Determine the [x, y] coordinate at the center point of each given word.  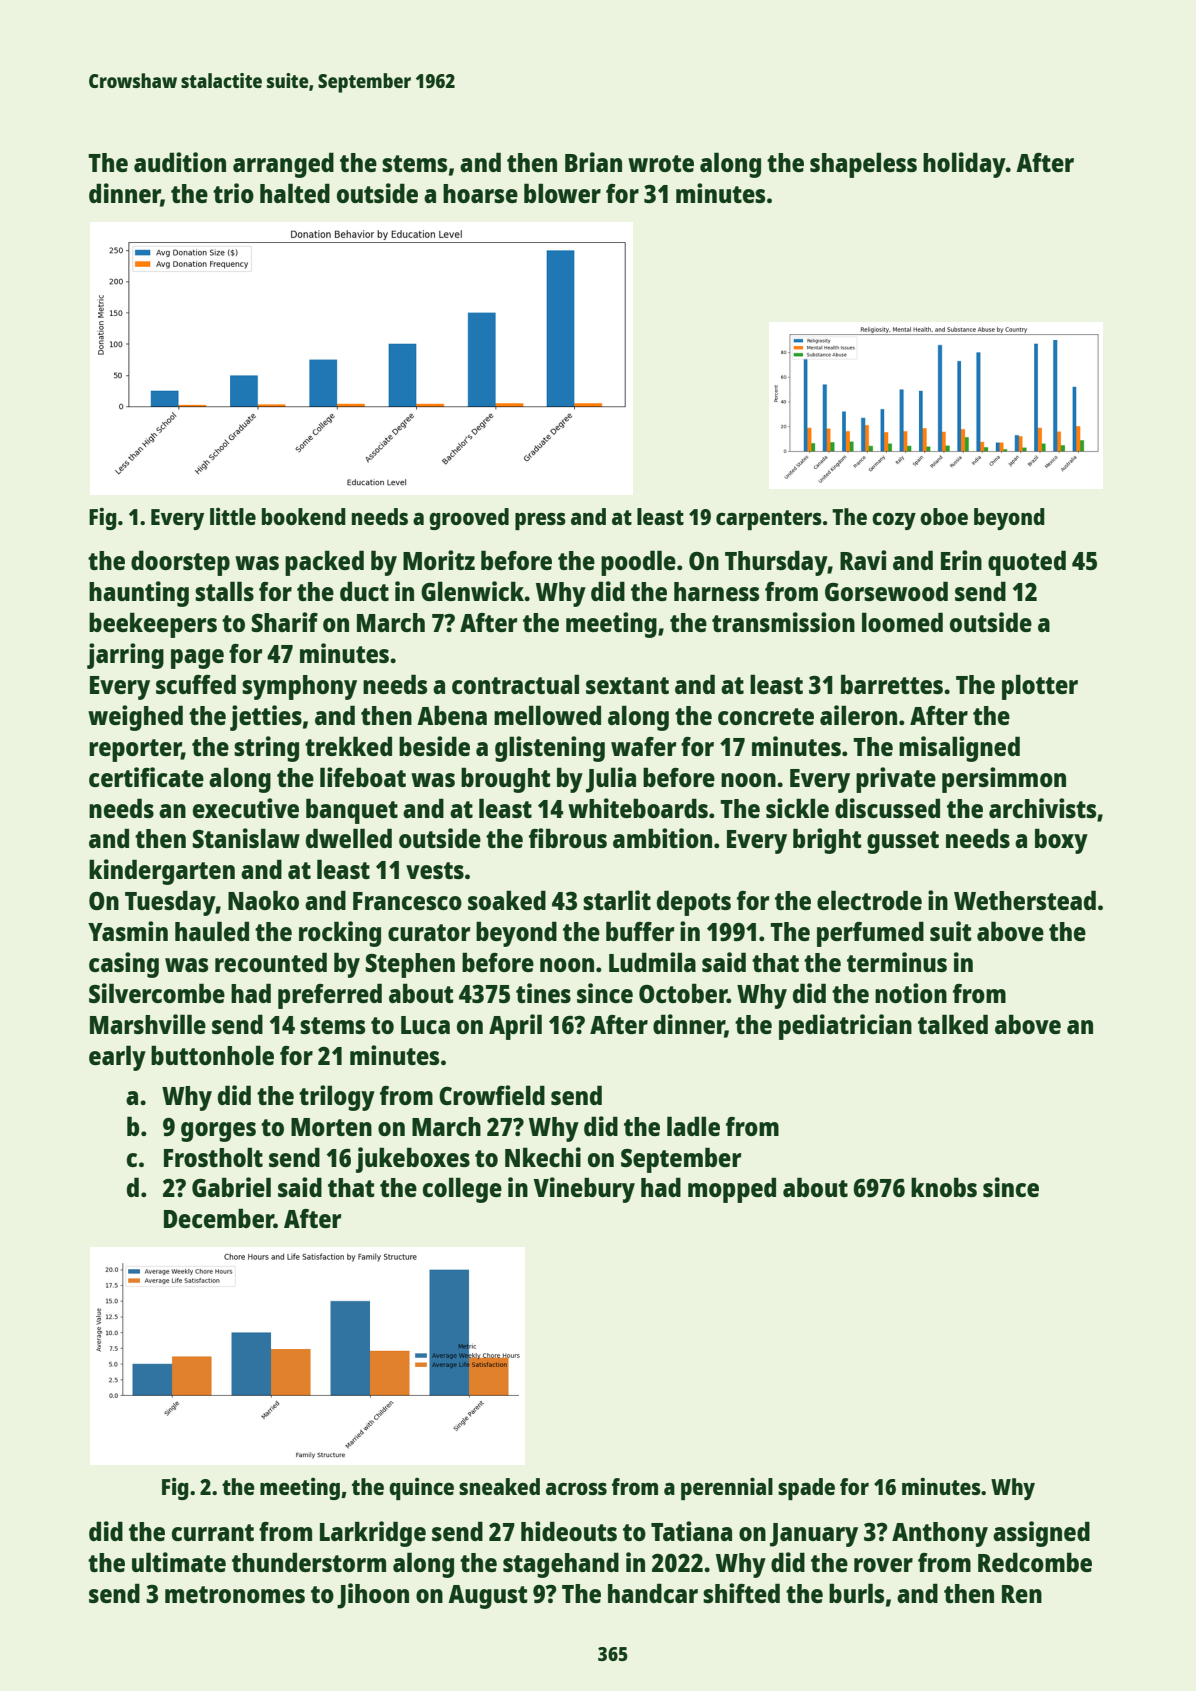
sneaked [499, 1486]
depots [694, 903]
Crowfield [492, 1095]
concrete [766, 716]
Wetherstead [1025, 900]
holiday [964, 165]
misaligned [959, 749]
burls [856, 1593]
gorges [218, 1132]
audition [180, 162]
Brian [593, 162]
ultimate [179, 1562]
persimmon [1004, 780]
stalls [224, 591]
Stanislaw [246, 838]
